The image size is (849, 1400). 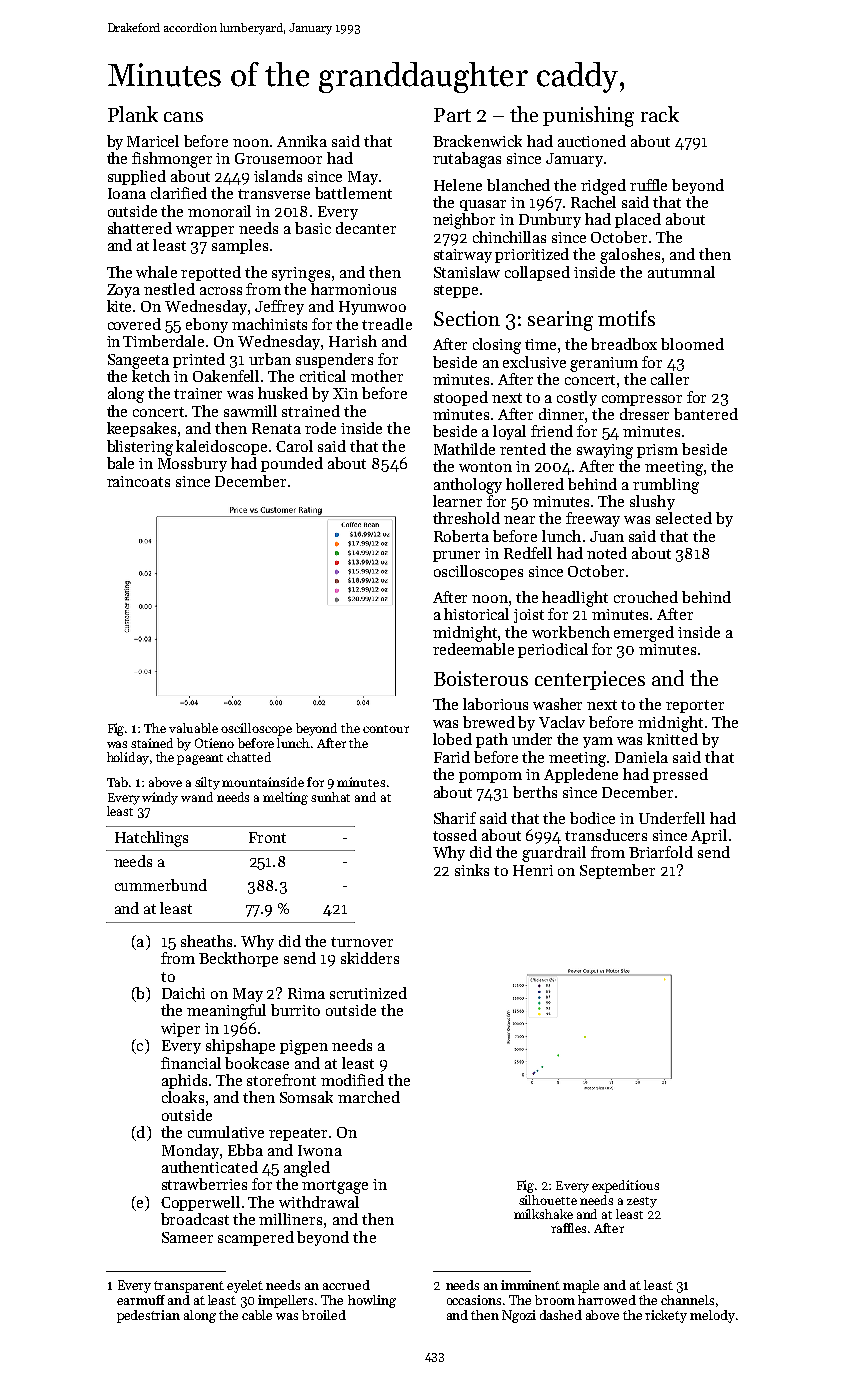 I want to click on wiper, so click(x=180, y=1030).
